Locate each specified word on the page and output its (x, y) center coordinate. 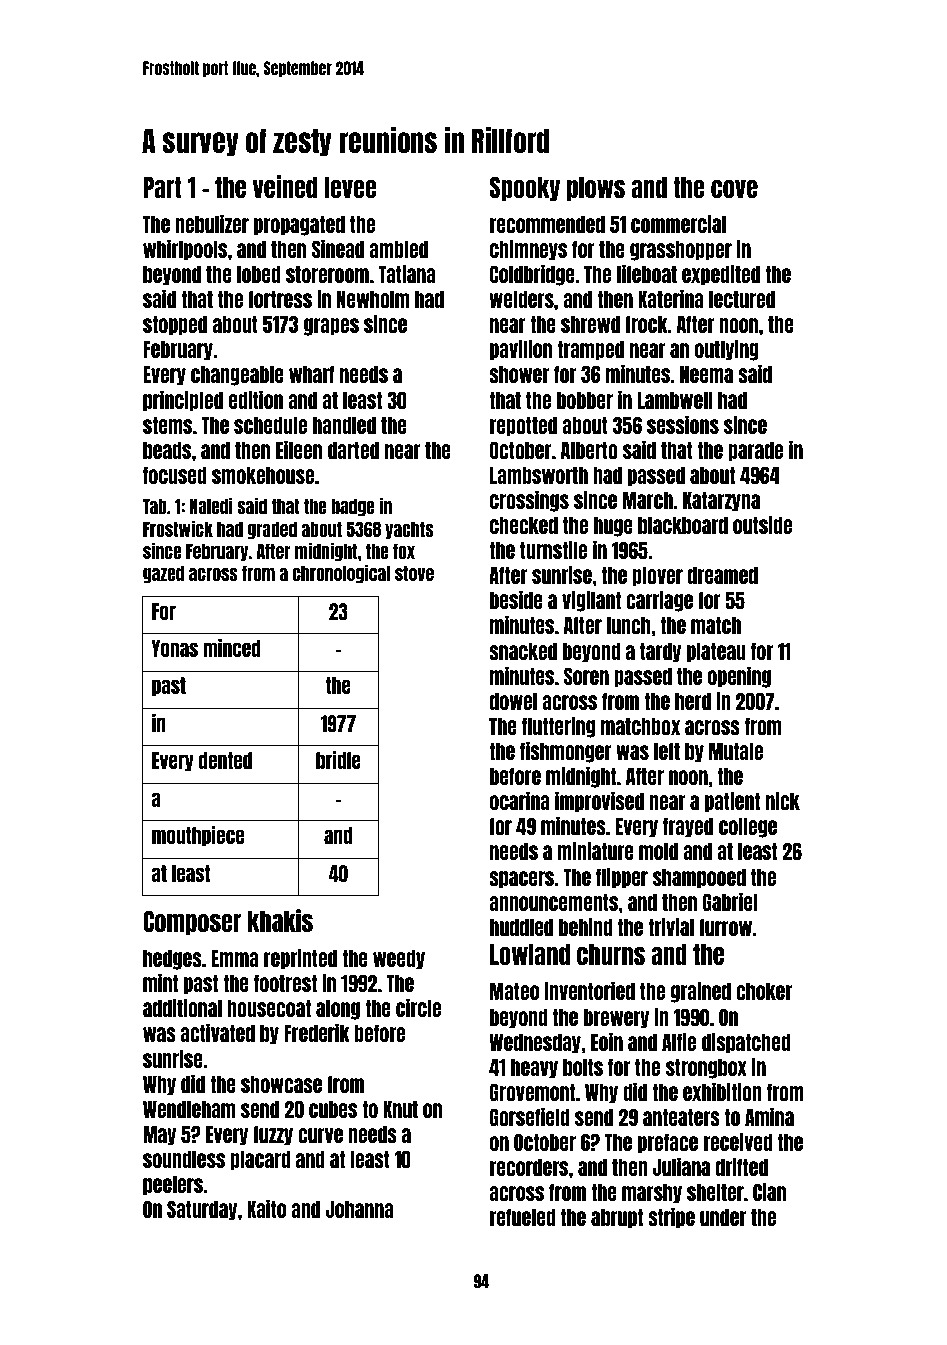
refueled (523, 1217)
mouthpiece (198, 836)
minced (232, 648)
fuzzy (273, 1135)
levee (350, 187)
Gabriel (730, 901)
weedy (399, 960)
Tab (155, 506)
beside (516, 599)
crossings (529, 501)
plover (657, 577)
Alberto (589, 450)
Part (162, 187)
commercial (678, 223)
